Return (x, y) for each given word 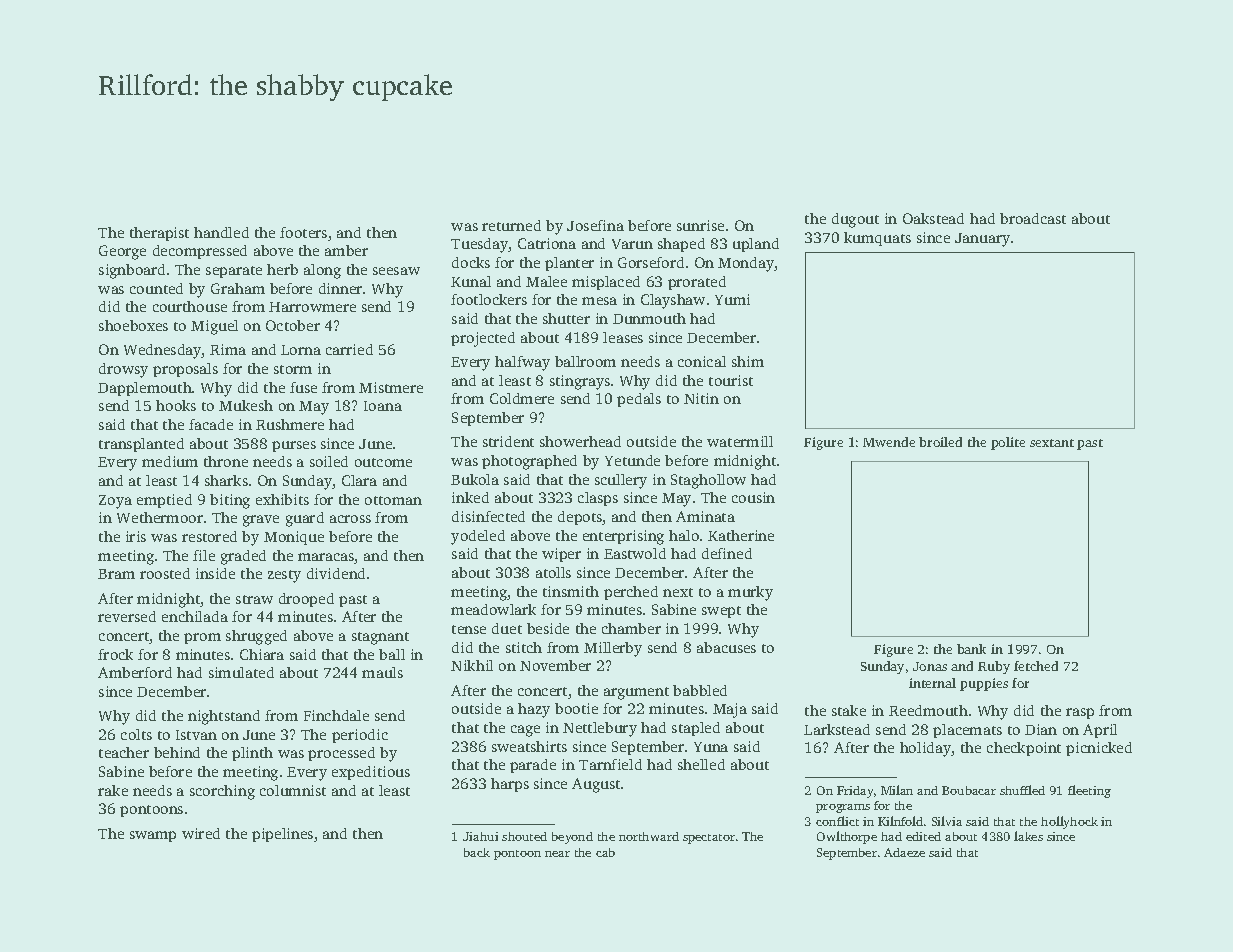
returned (511, 225)
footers (303, 232)
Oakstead (933, 218)
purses (294, 446)
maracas (326, 558)
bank (971, 649)
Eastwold (635, 553)
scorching (222, 792)
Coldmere (522, 398)
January (982, 240)
